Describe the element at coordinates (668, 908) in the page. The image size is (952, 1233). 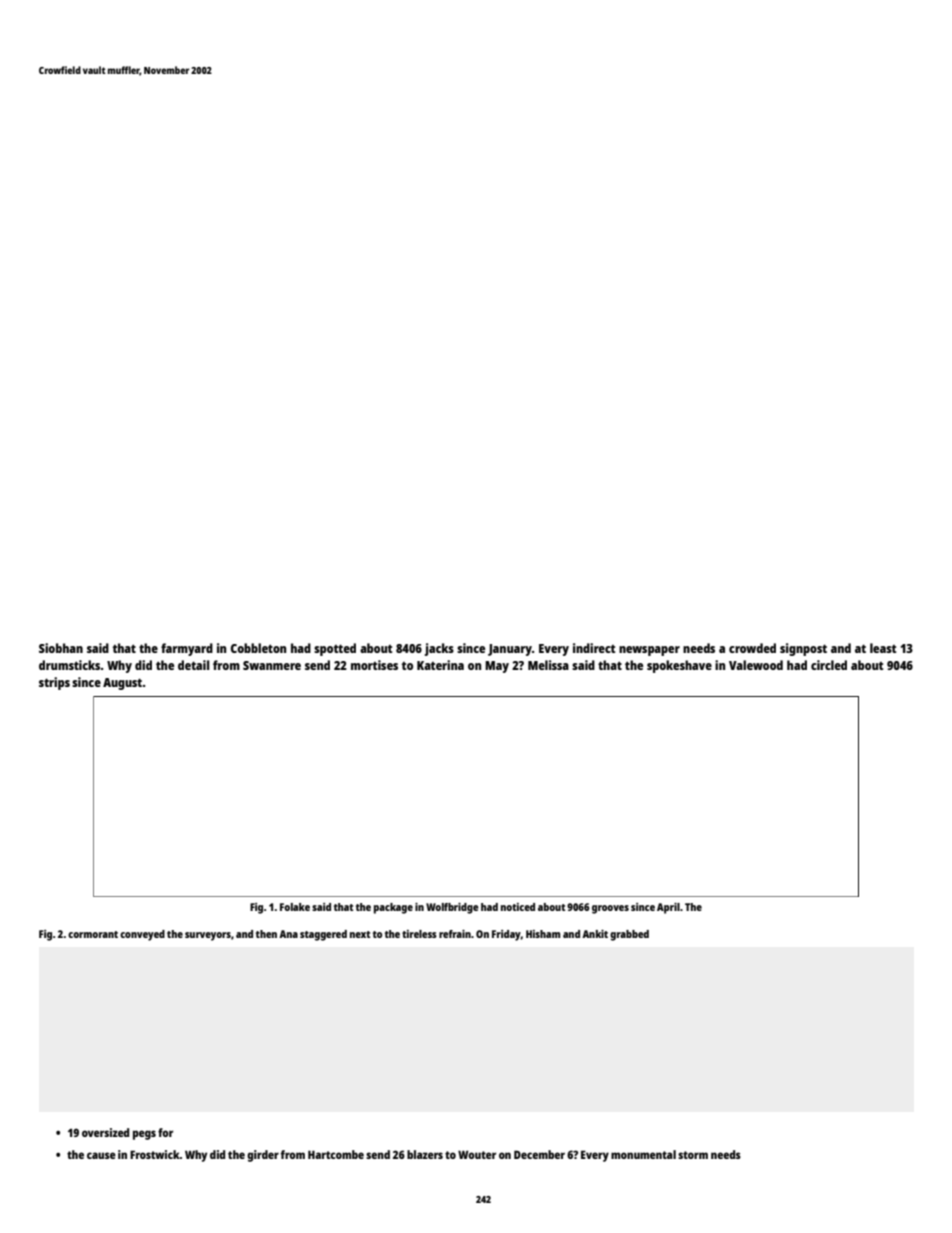
I see `April` at that location.
